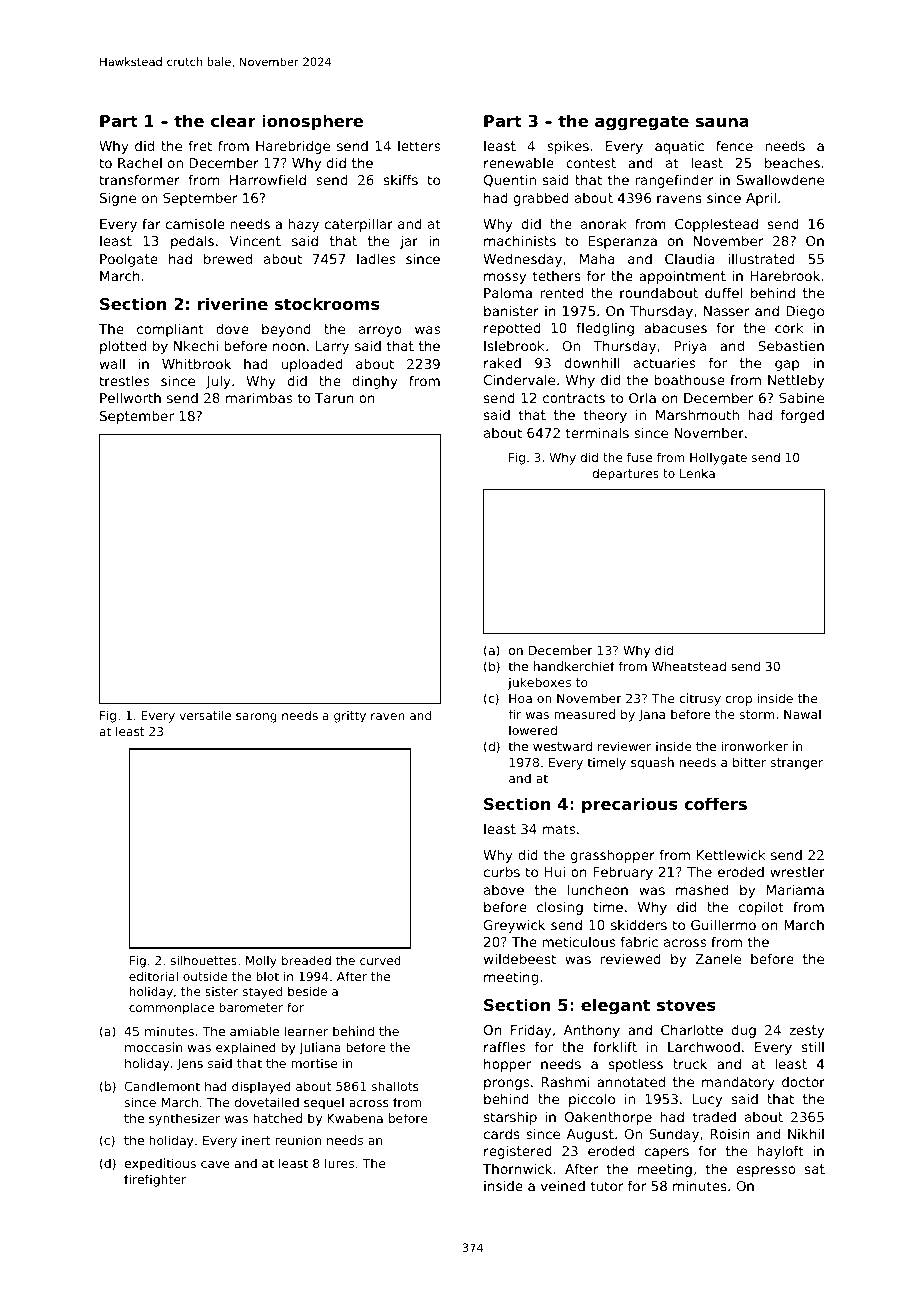 Image resolution: width=924 pixels, height=1308 pixels. I want to click on Signe, so click(118, 199).
